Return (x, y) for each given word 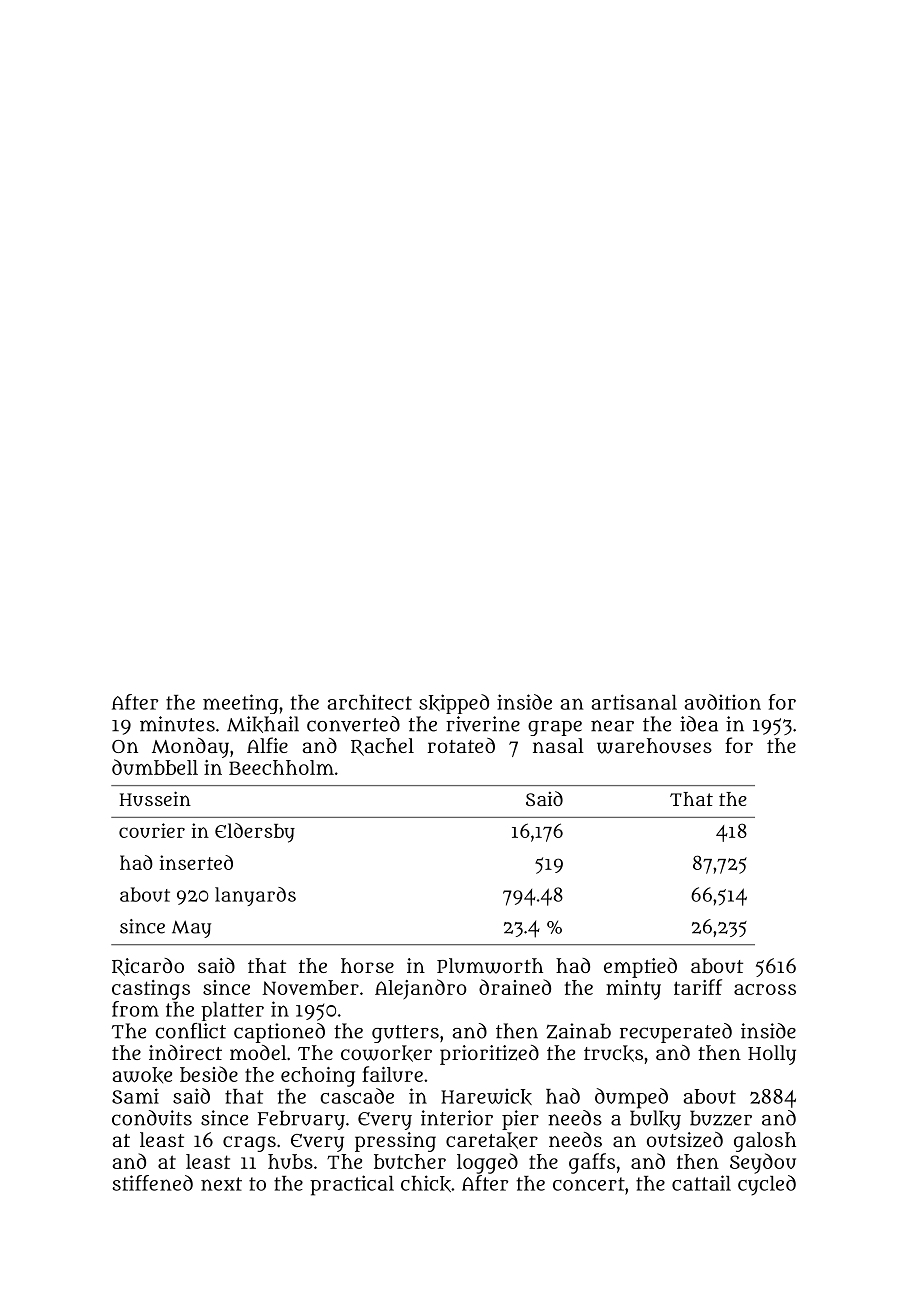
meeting (241, 704)
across (765, 989)
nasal (558, 745)
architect (370, 702)
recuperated (676, 1033)
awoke (142, 1075)
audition (723, 702)
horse (367, 965)
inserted (196, 862)
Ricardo (148, 967)
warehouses (654, 746)
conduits (152, 1118)
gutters (405, 1034)
